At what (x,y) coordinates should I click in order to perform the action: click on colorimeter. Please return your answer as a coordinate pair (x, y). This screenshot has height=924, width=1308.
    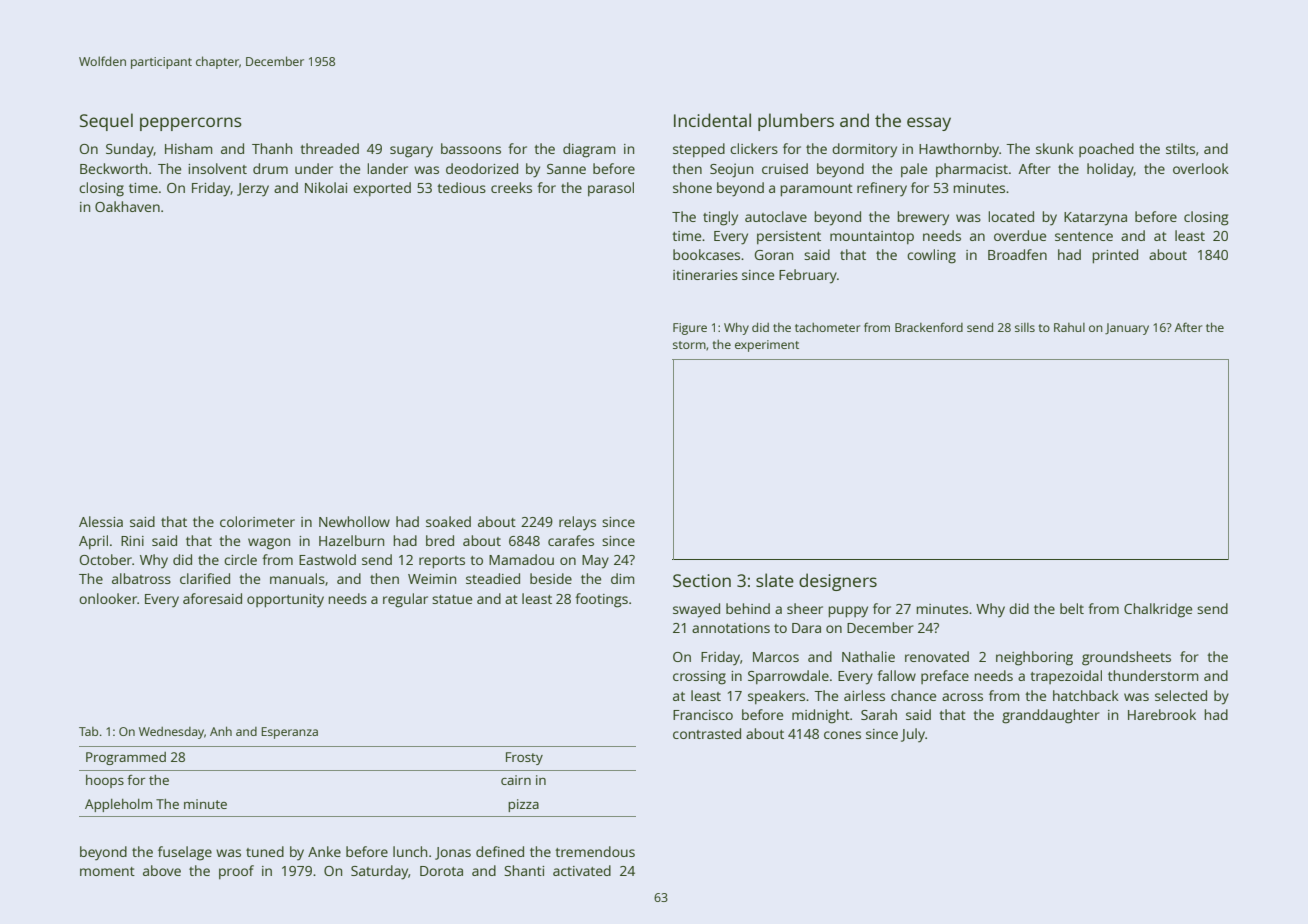
    Looking at the image, I should click on (257, 521).
